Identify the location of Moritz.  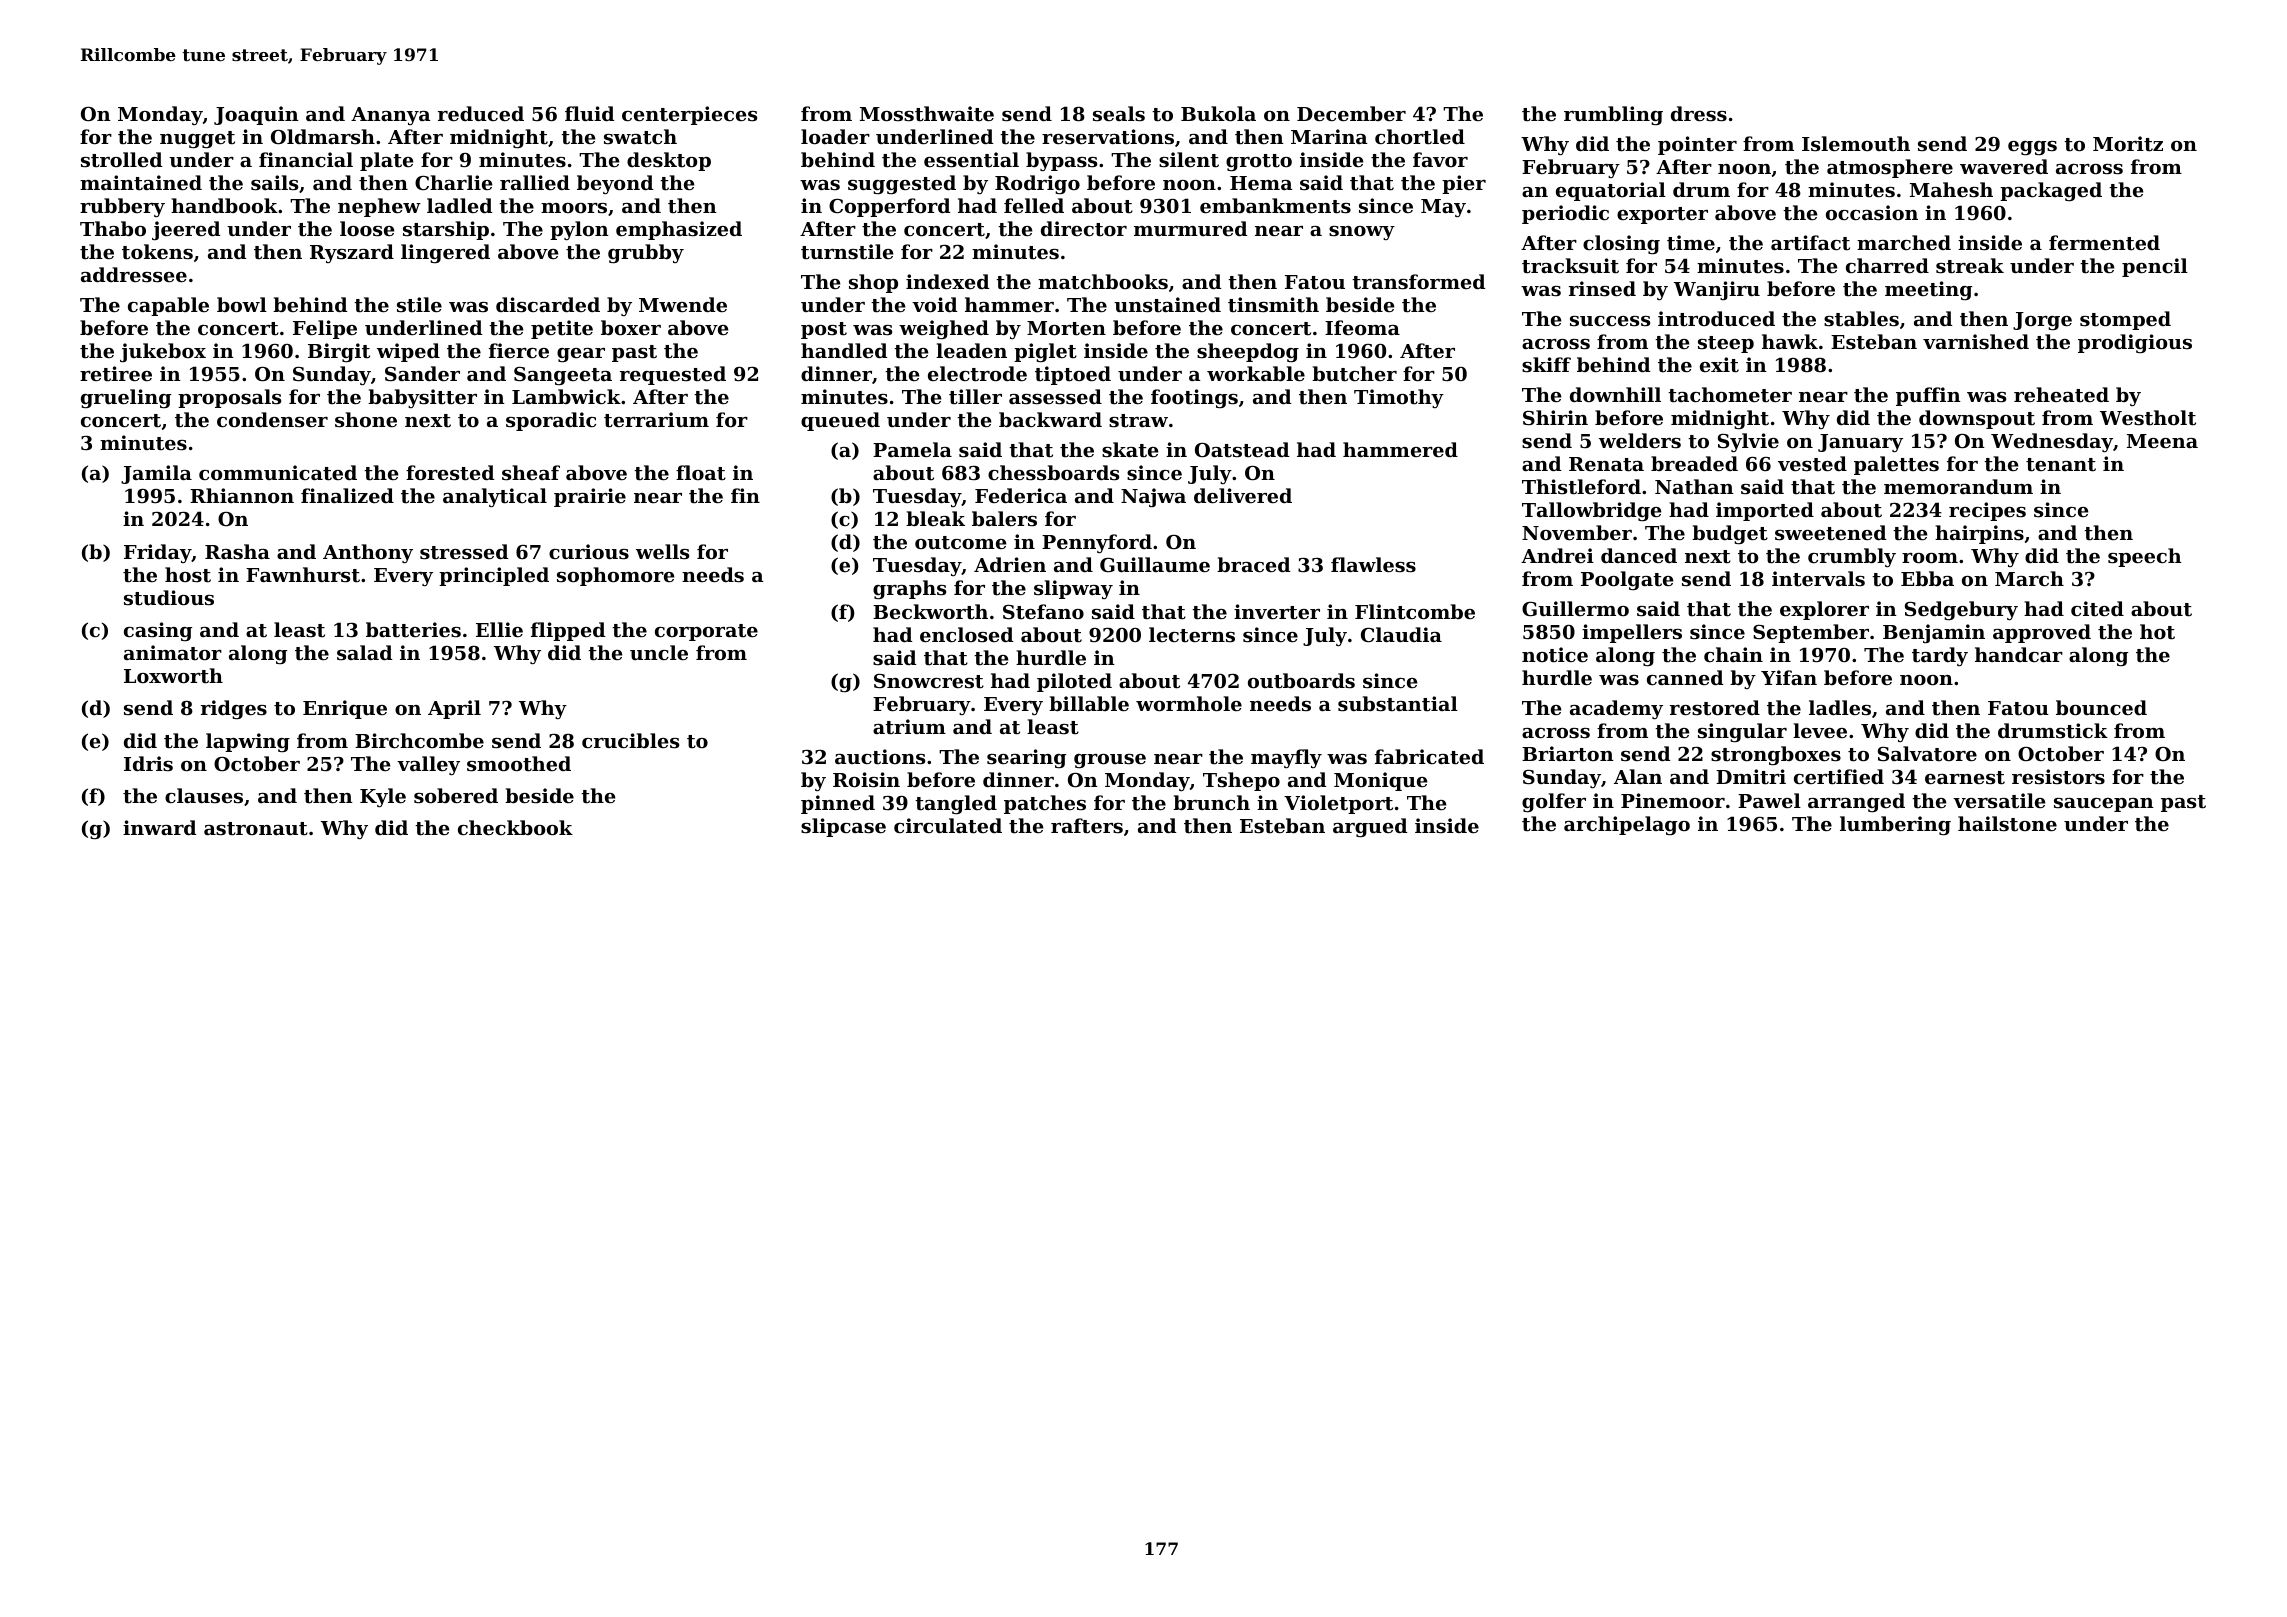
(2128, 144).
